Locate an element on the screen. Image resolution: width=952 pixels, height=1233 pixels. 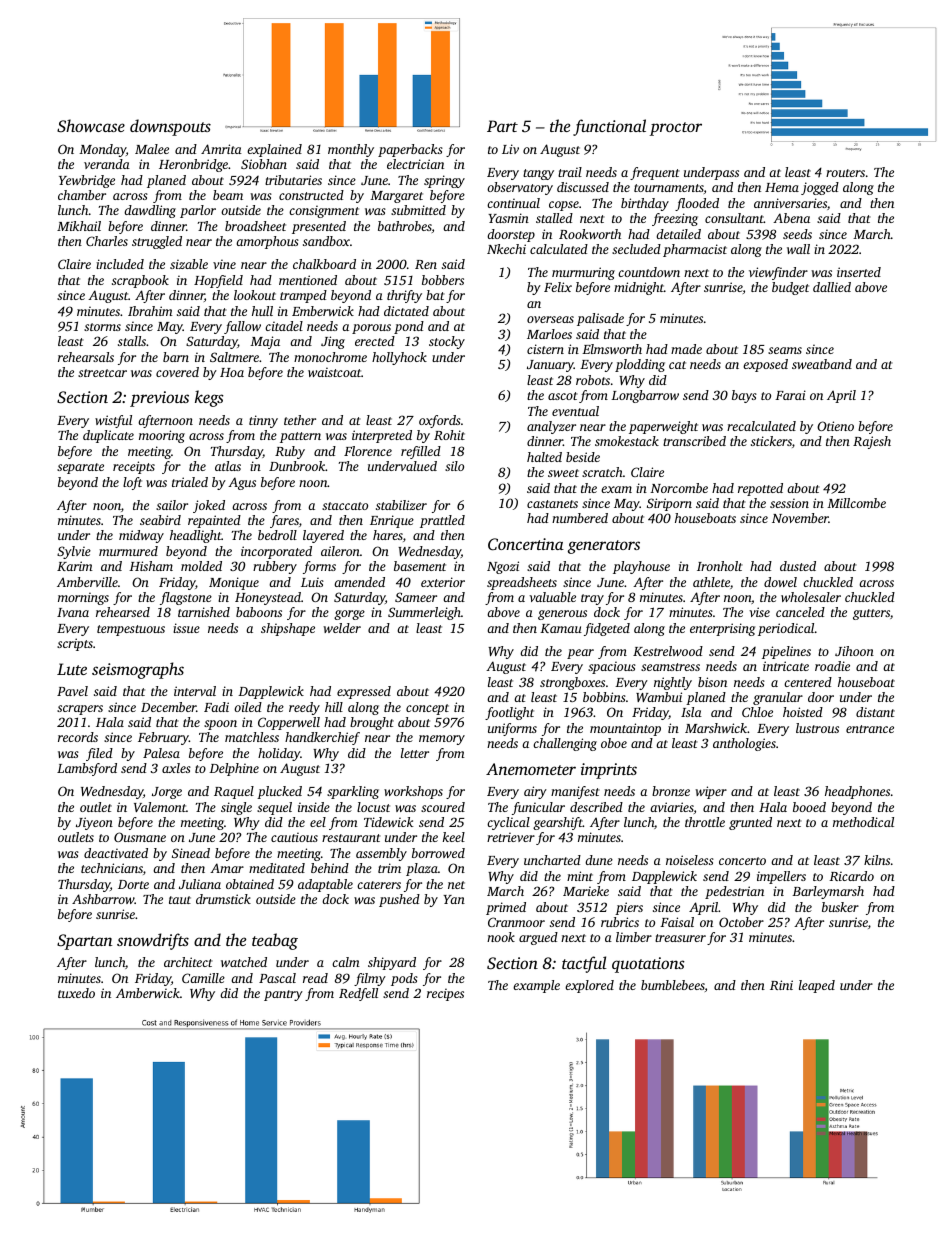
Honeystead is located at coordinates (268, 598).
